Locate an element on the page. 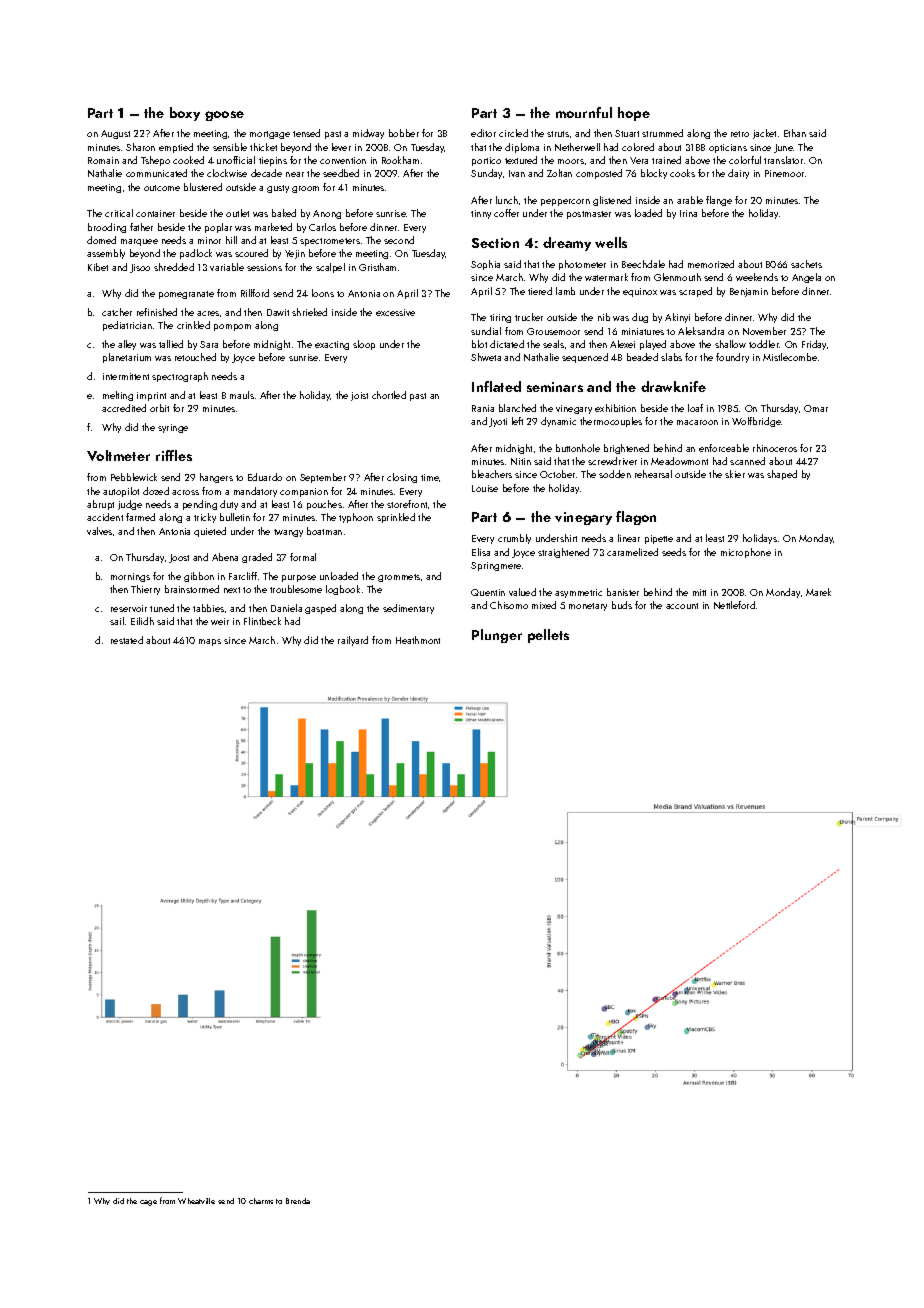  Sharon is located at coordinates (140, 147).
